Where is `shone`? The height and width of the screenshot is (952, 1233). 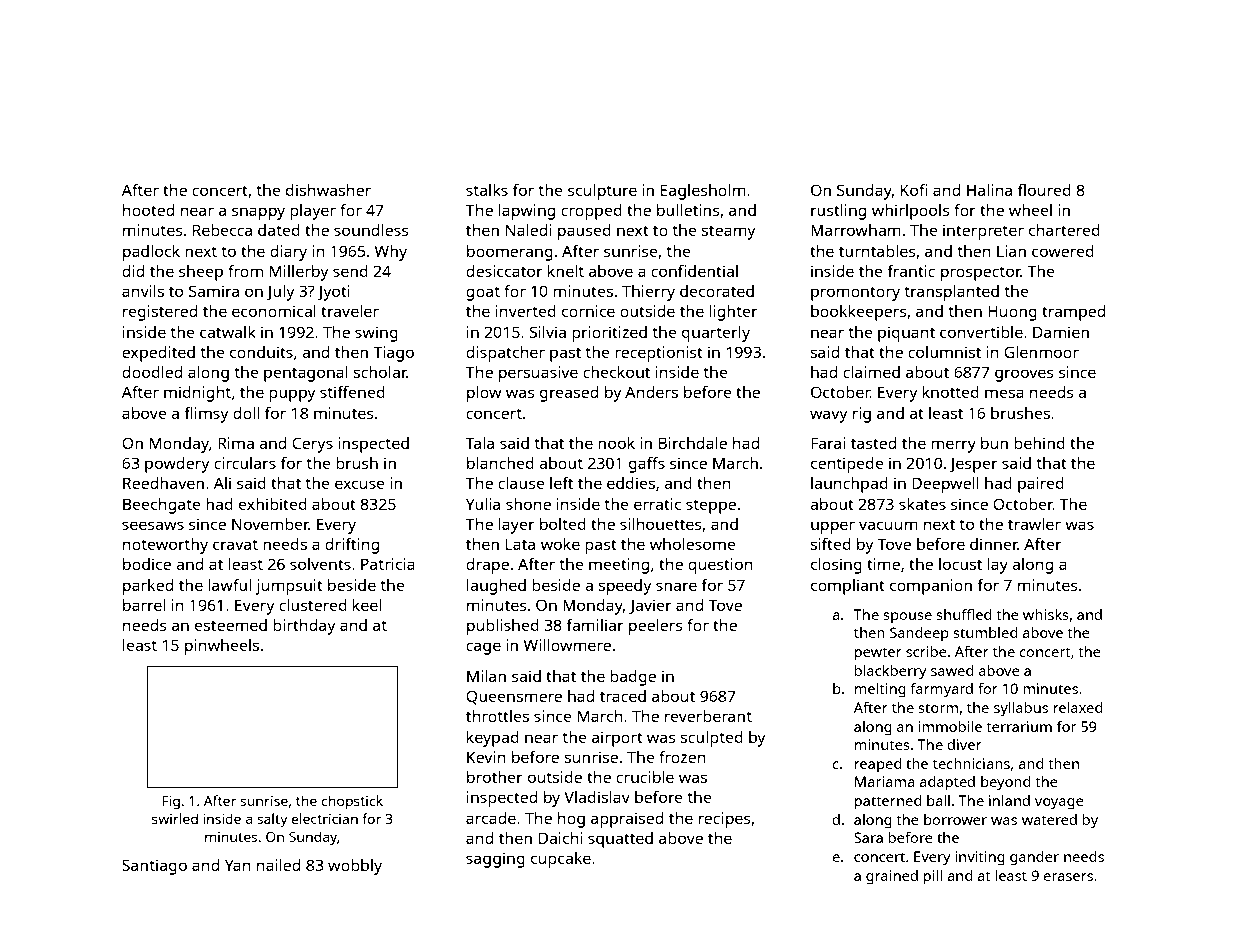
shone is located at coordinates (528, 504).
